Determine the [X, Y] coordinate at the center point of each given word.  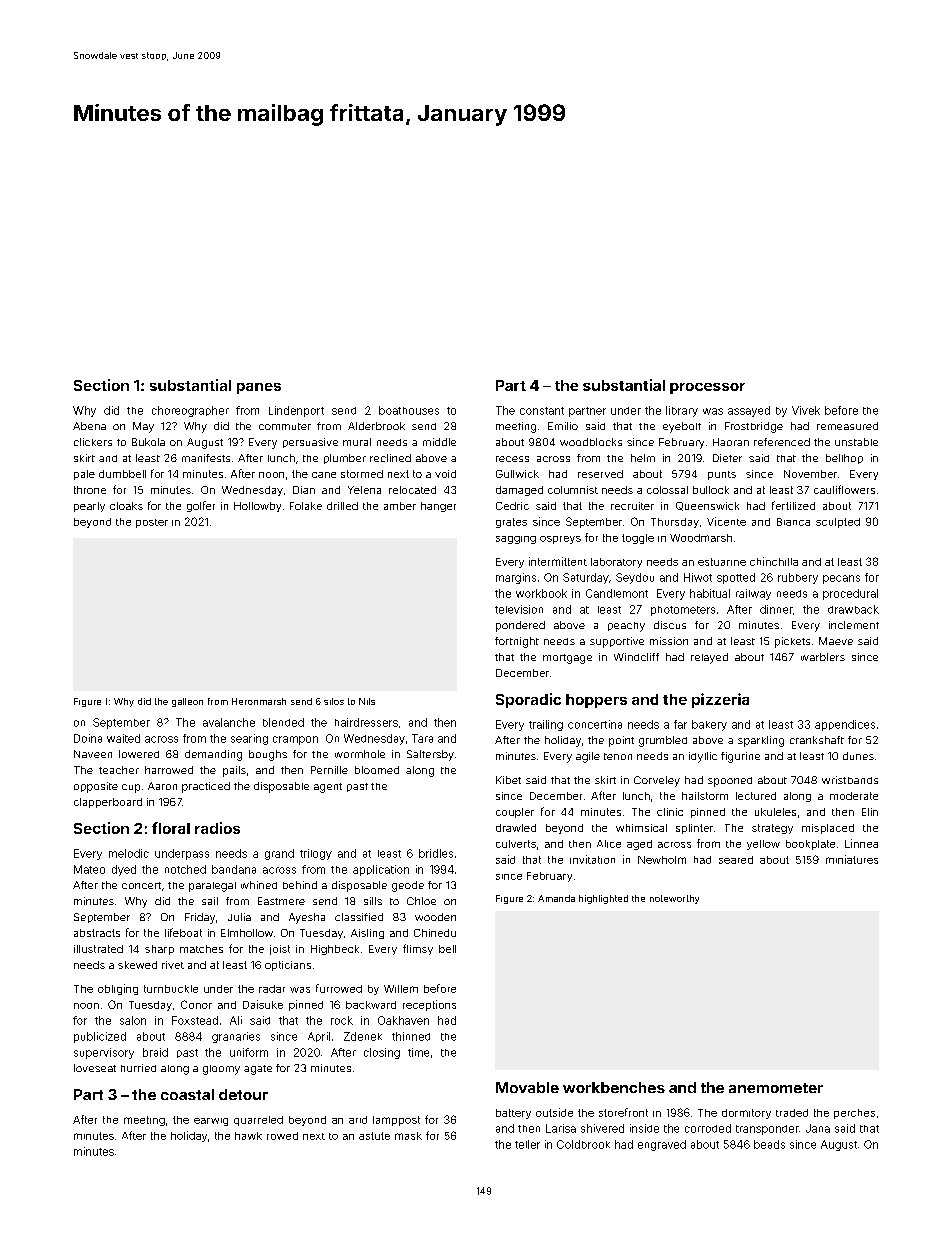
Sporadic [528, 700]
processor [707, 388]
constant [542, 411]
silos [334, 701]
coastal [187, 1094]
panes [259, 388]
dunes [858, 756]
